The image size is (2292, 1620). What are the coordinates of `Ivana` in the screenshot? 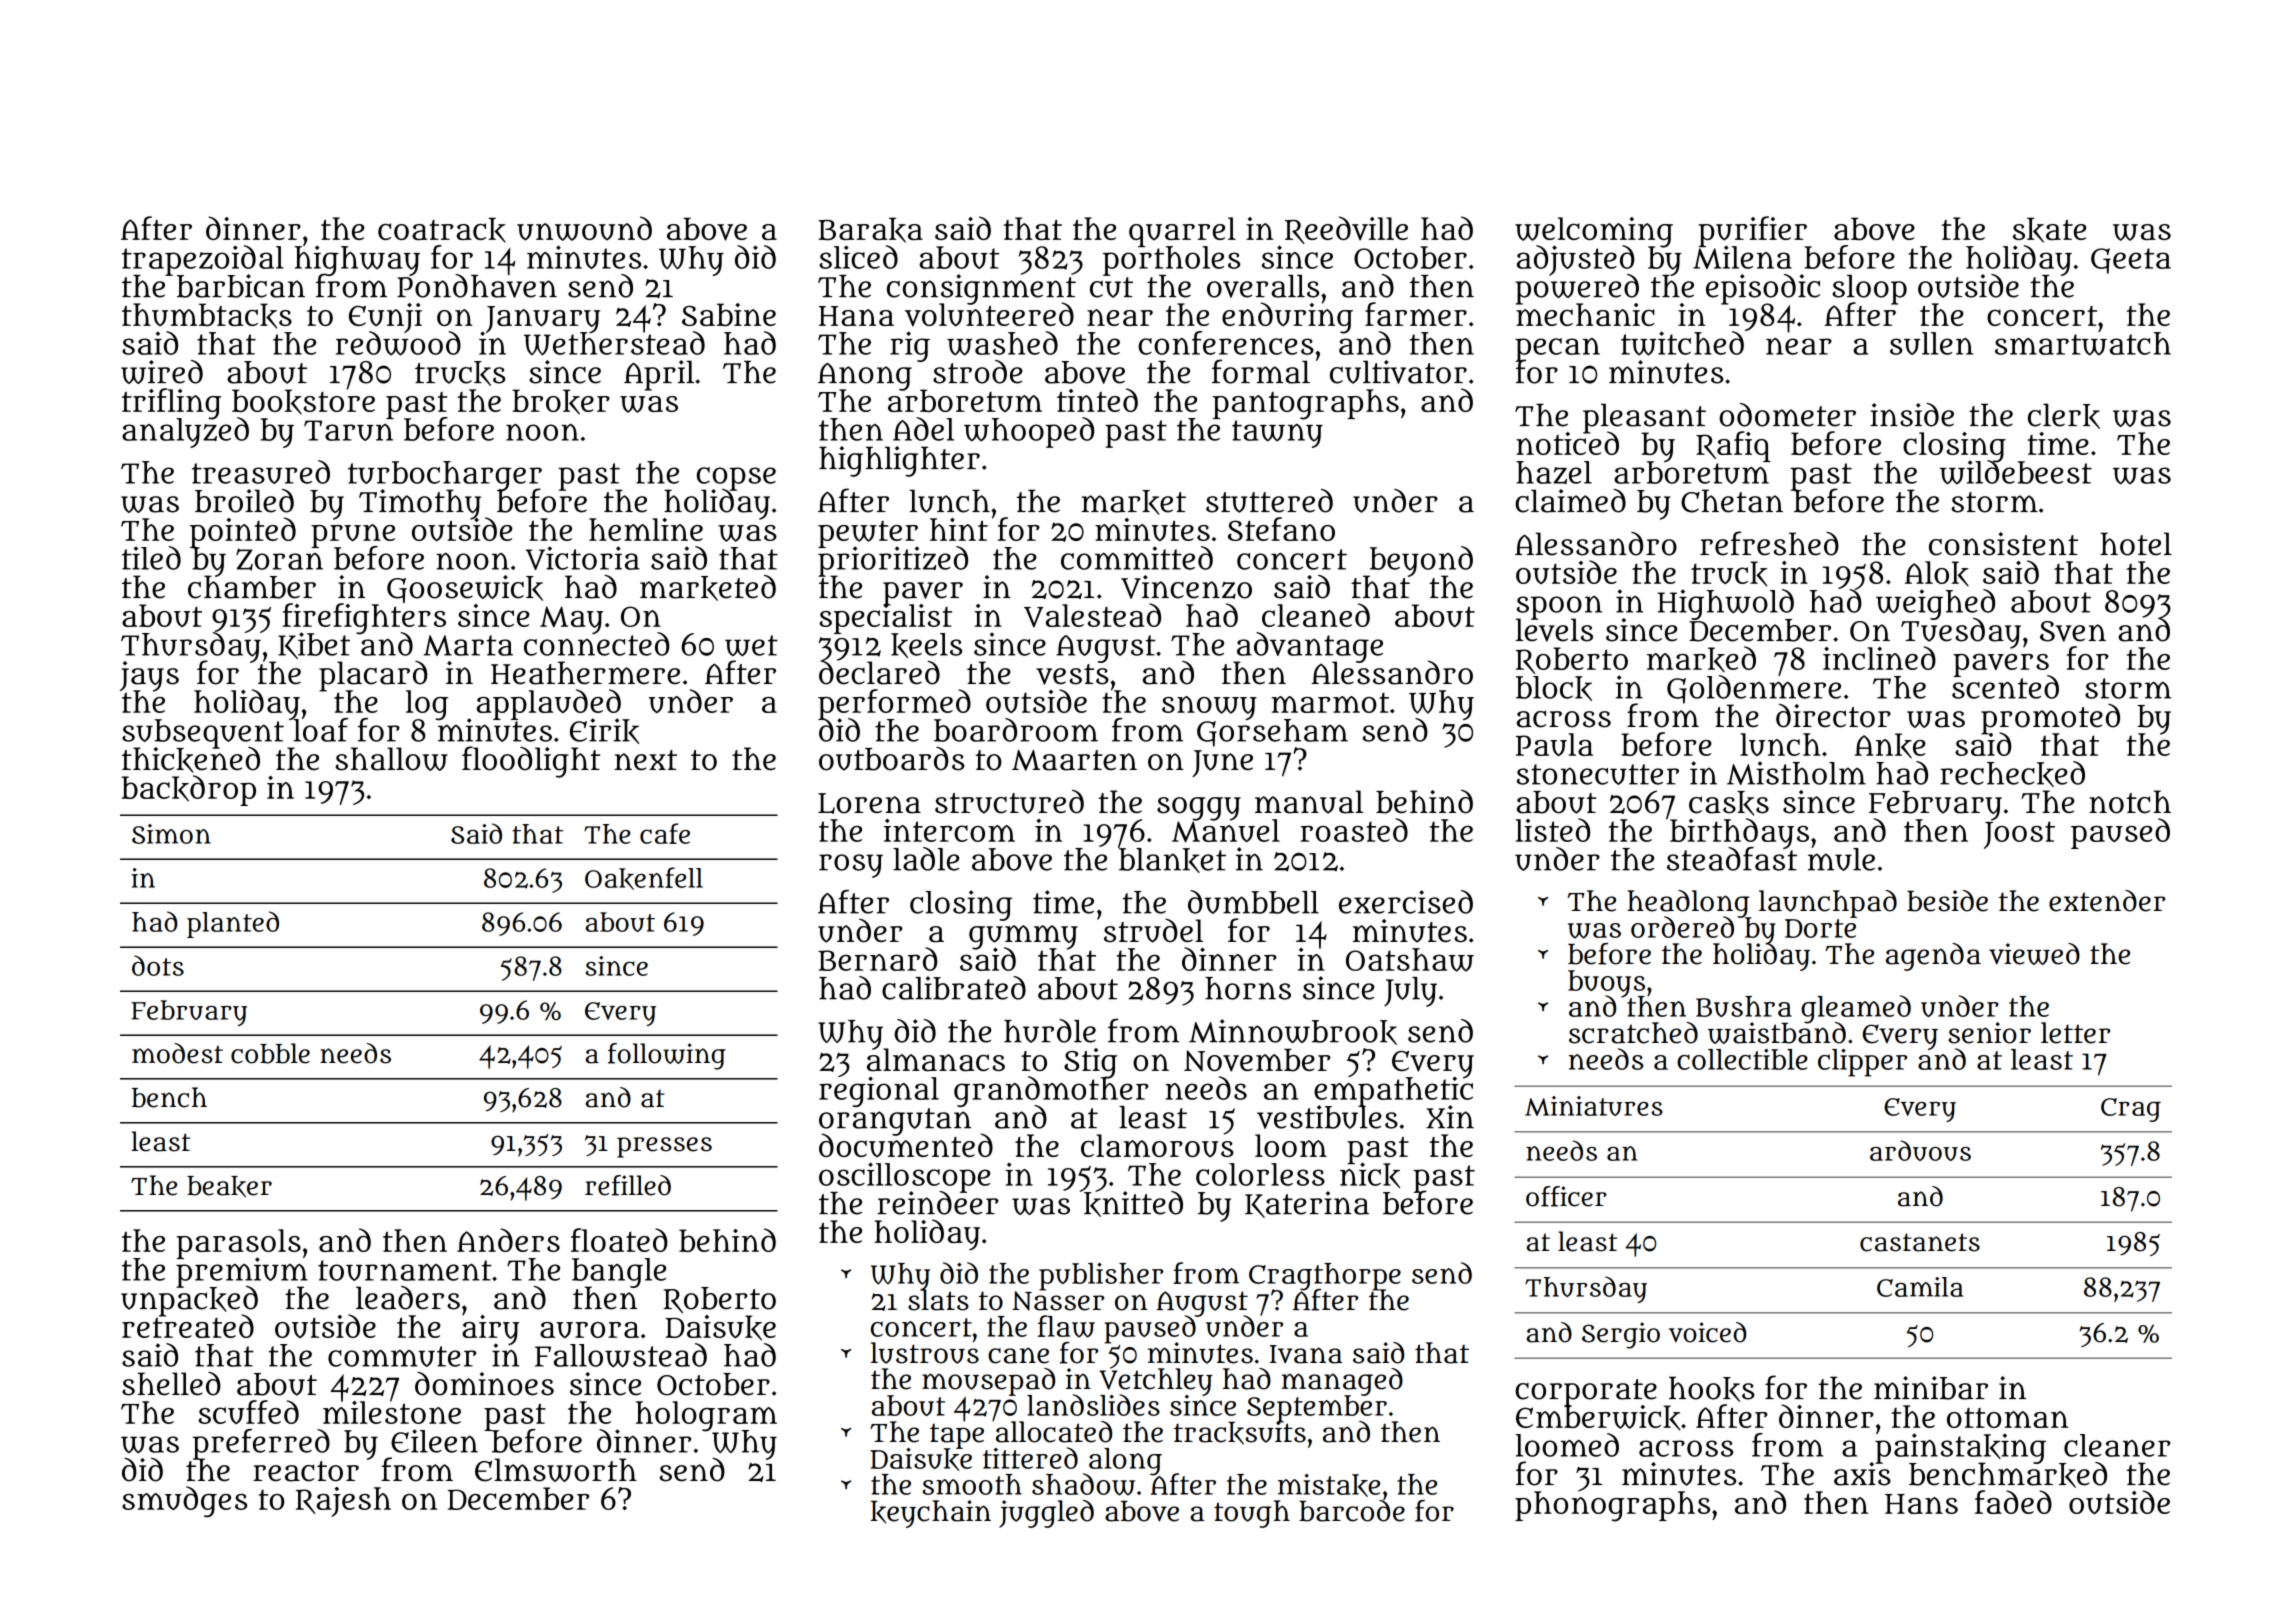 It's located at (1306, 1354).
